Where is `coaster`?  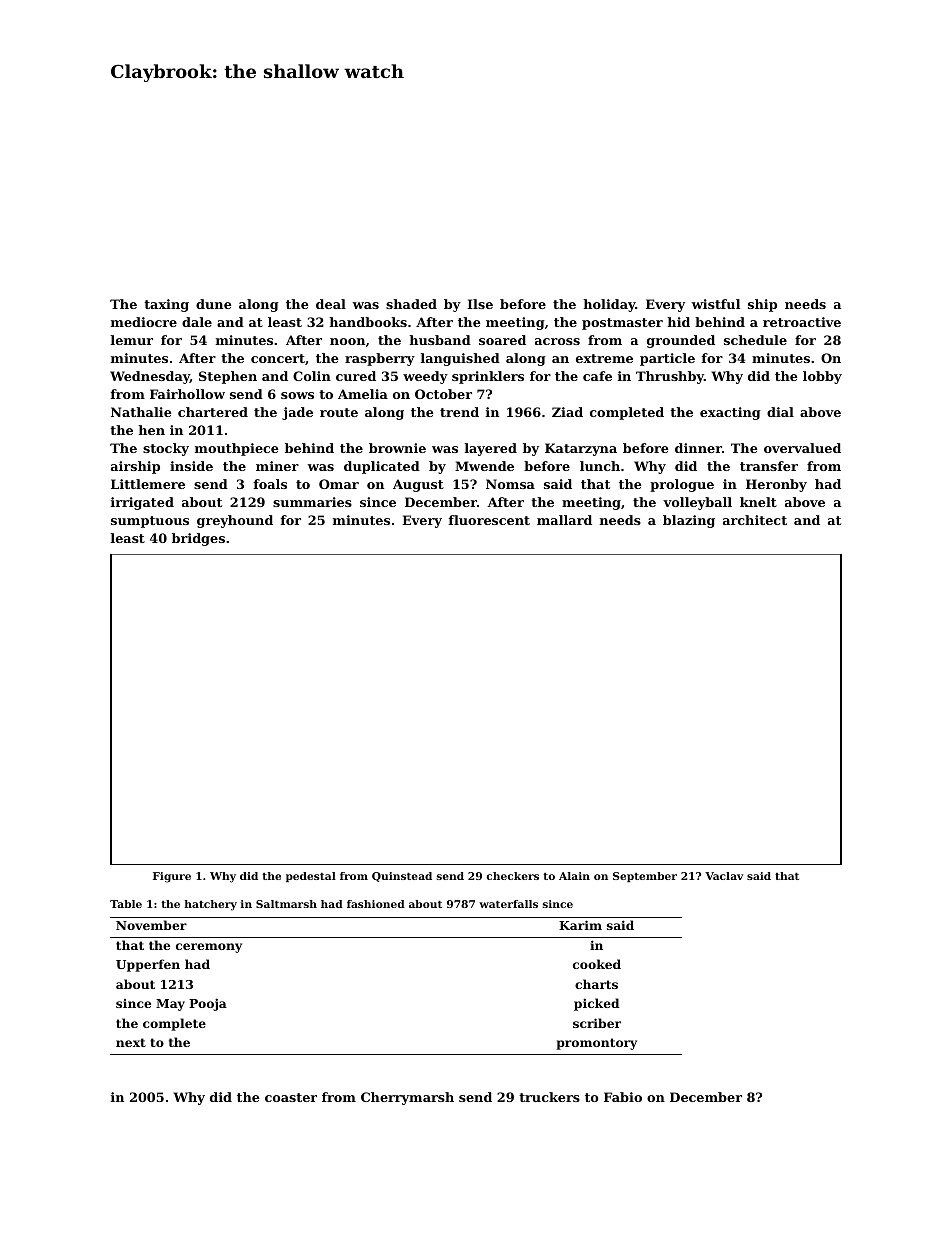
coaster is located at coordinates (291, 1097).
